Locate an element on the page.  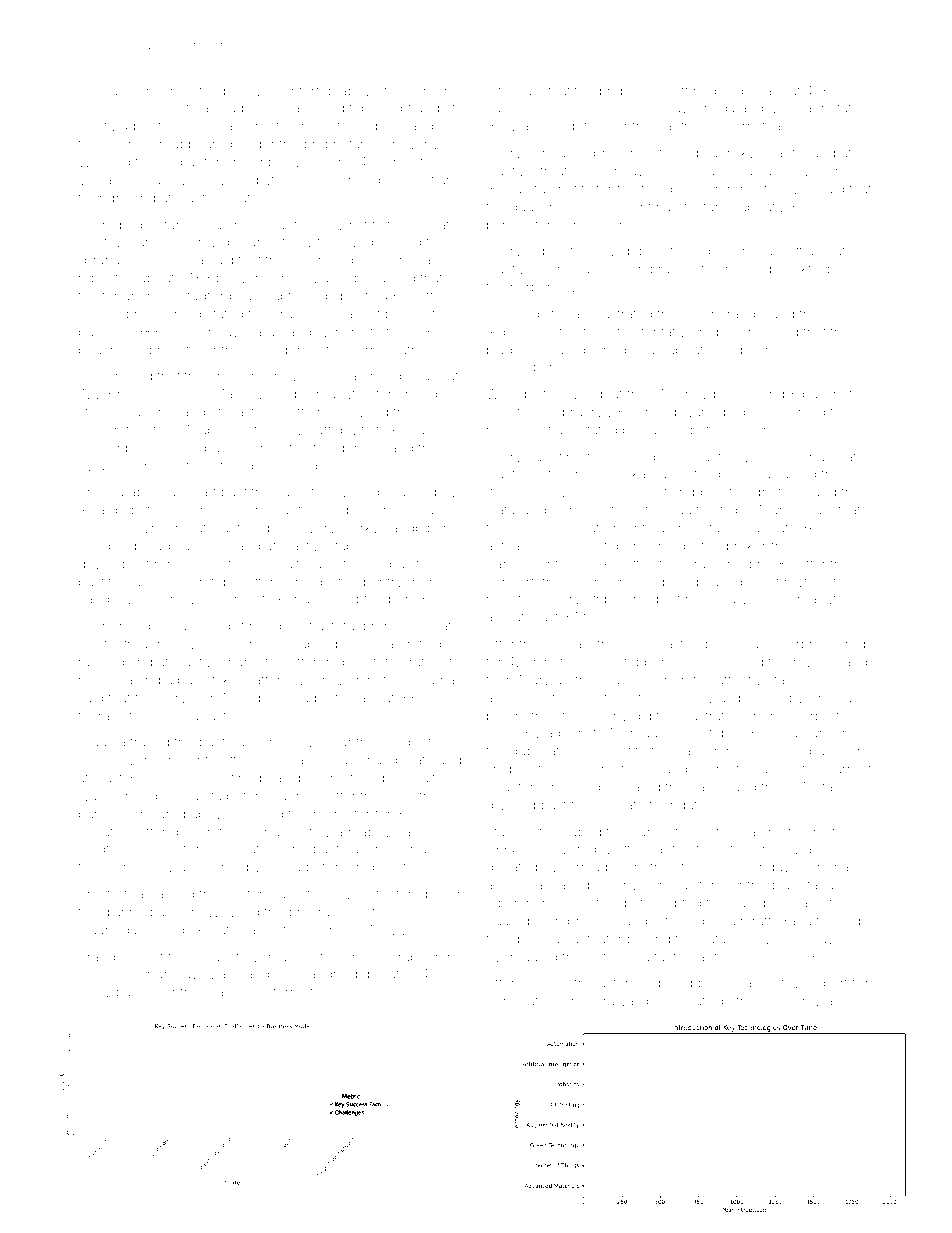
Ricardo is located at coordinates (102, 509).
